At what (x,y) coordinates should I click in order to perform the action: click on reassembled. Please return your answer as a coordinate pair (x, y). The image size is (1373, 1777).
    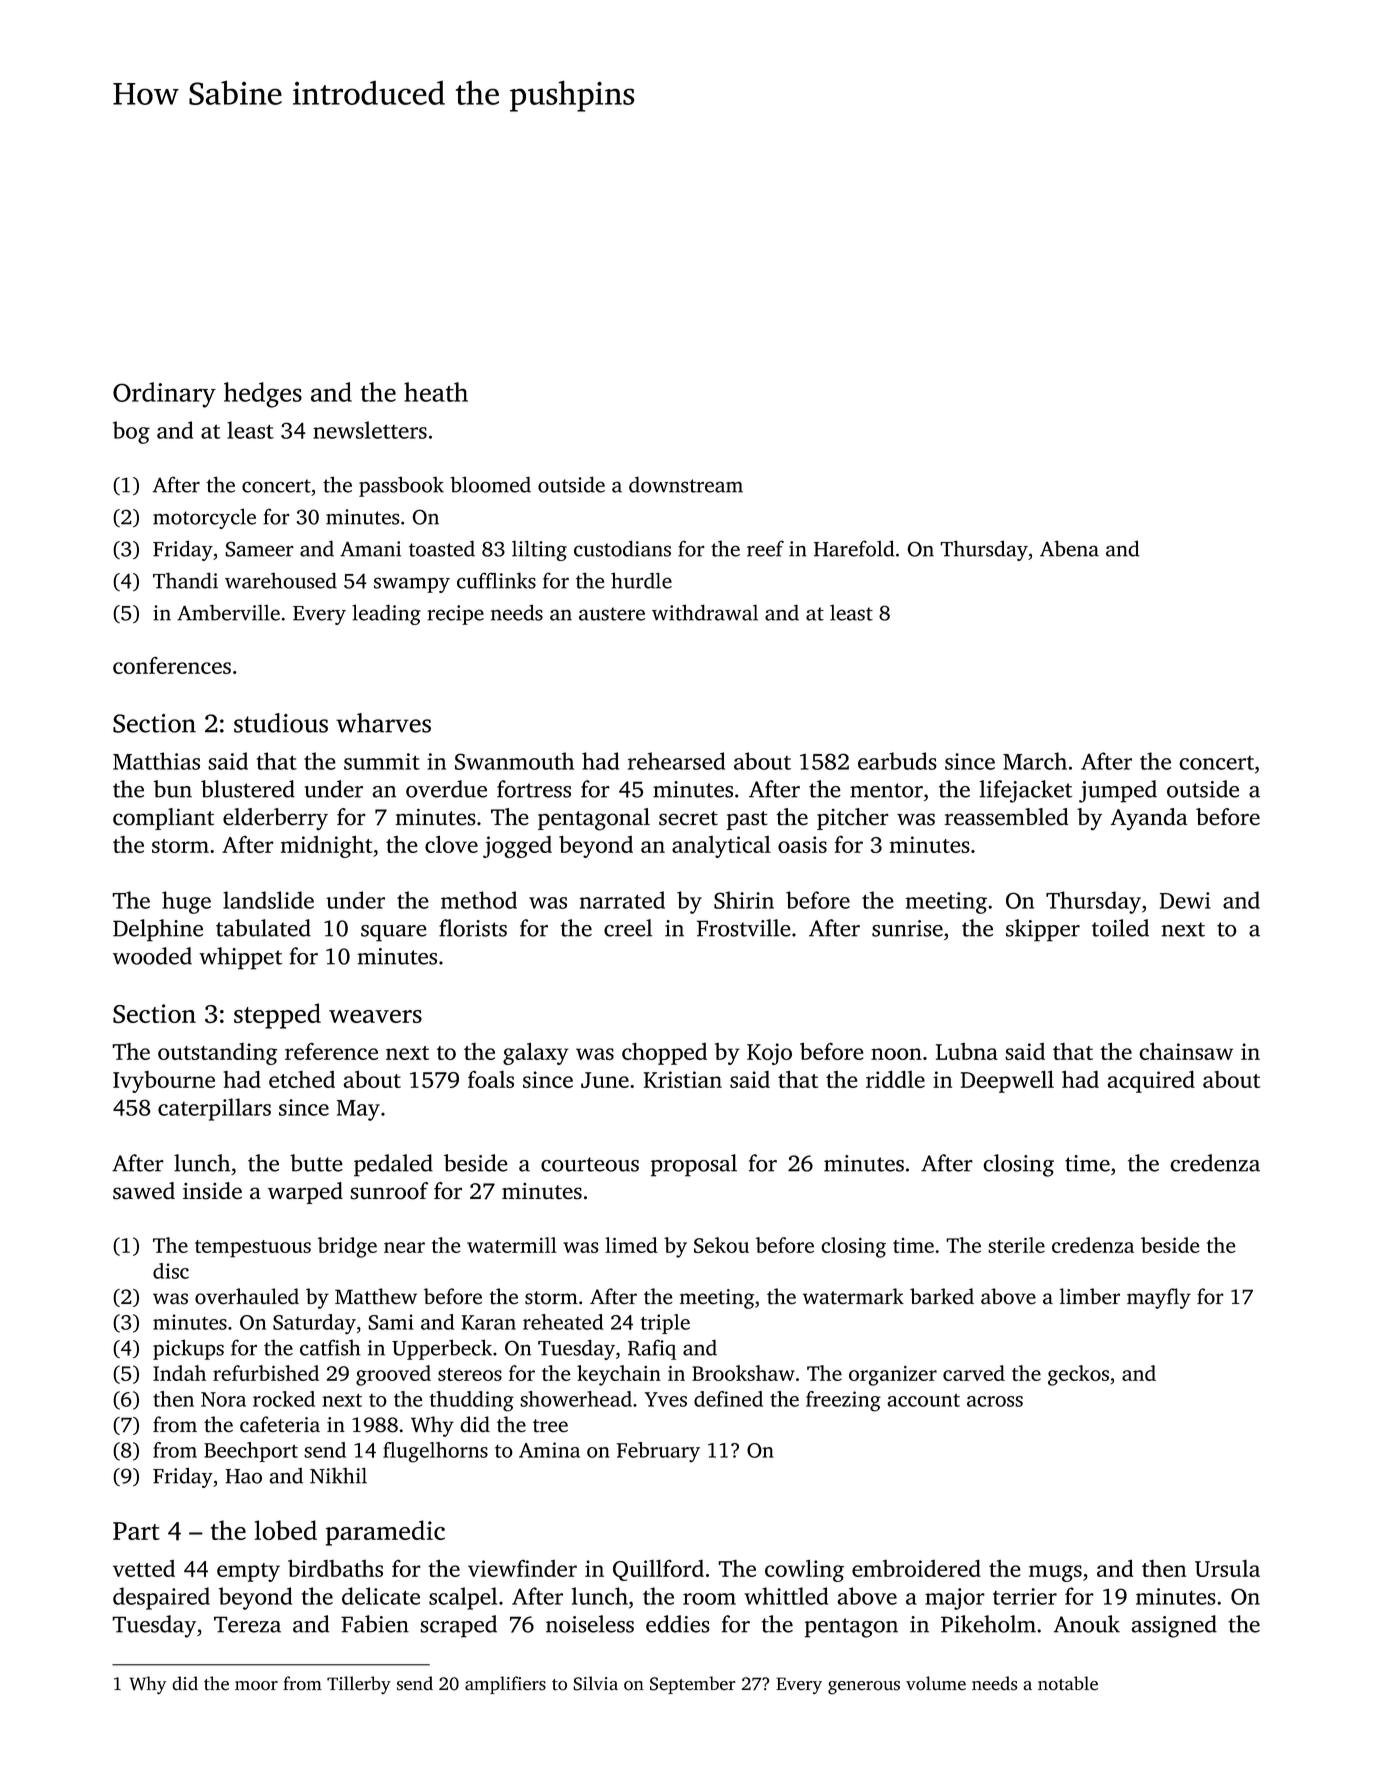
    Looking at the image, I should click on (1006, 817).
